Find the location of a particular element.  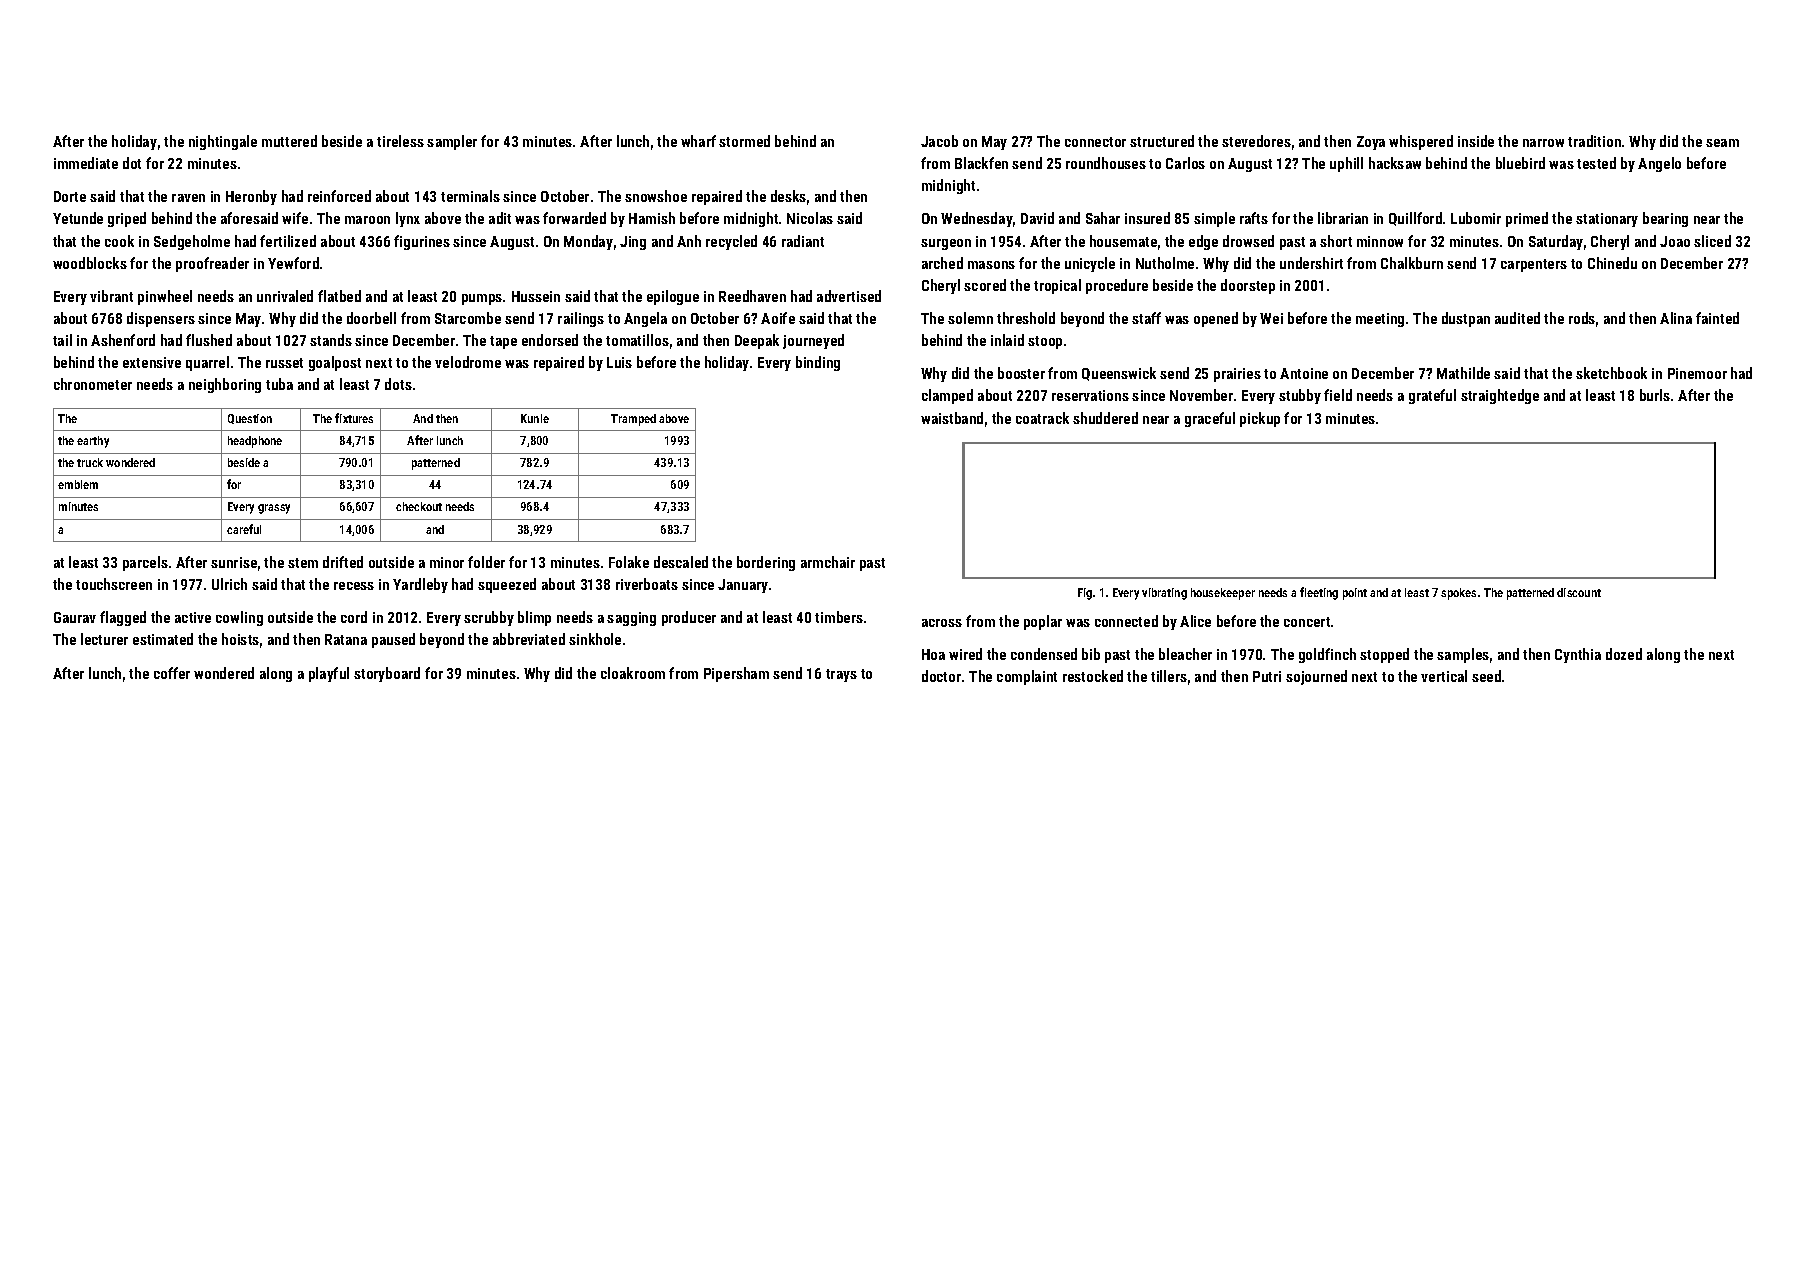

tropical is located at coordinates (1057, 286).
